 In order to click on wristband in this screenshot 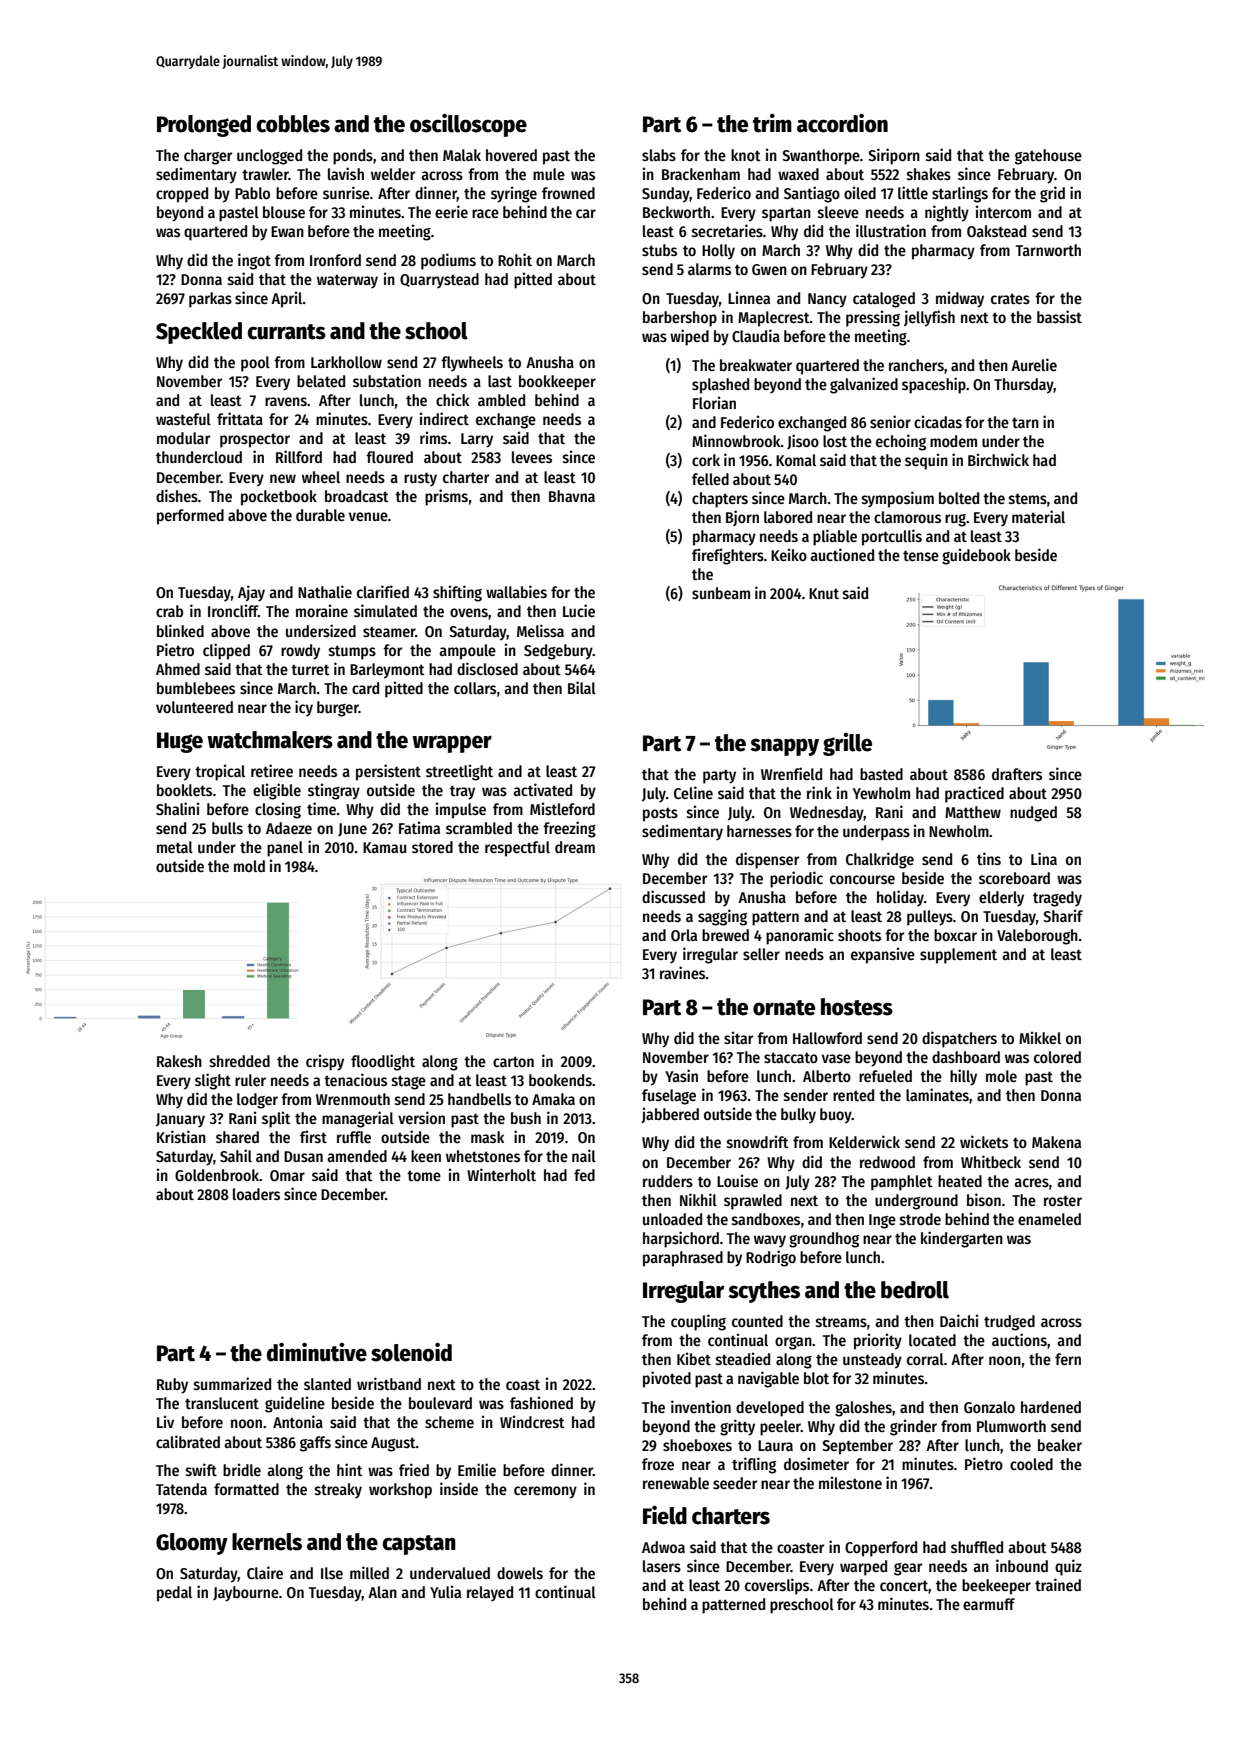, I will do `click(389, 1384)`.
